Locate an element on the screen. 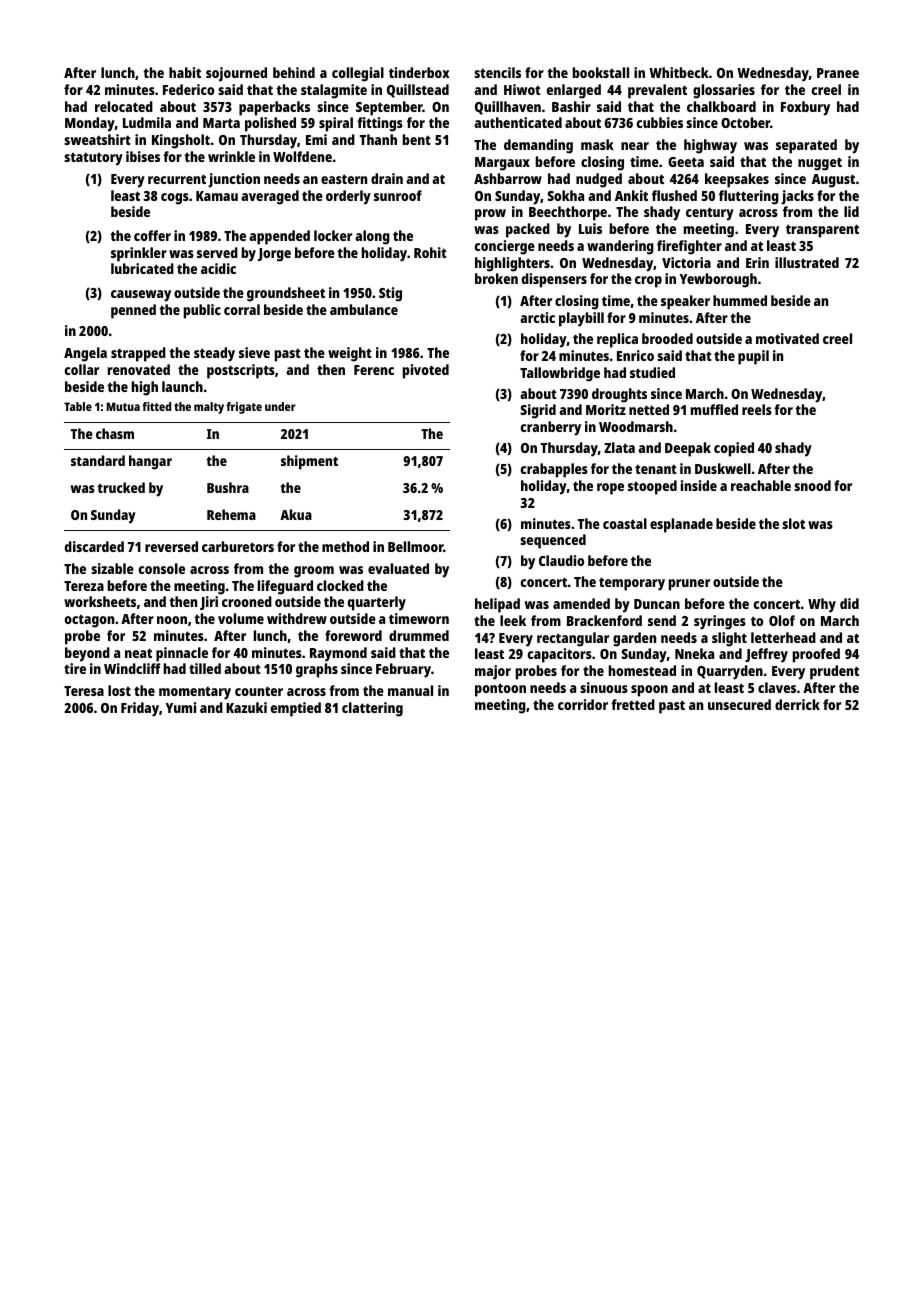 The width and height of the screenshot is (924, 1308). broken is located at coordinates (496, 278).
